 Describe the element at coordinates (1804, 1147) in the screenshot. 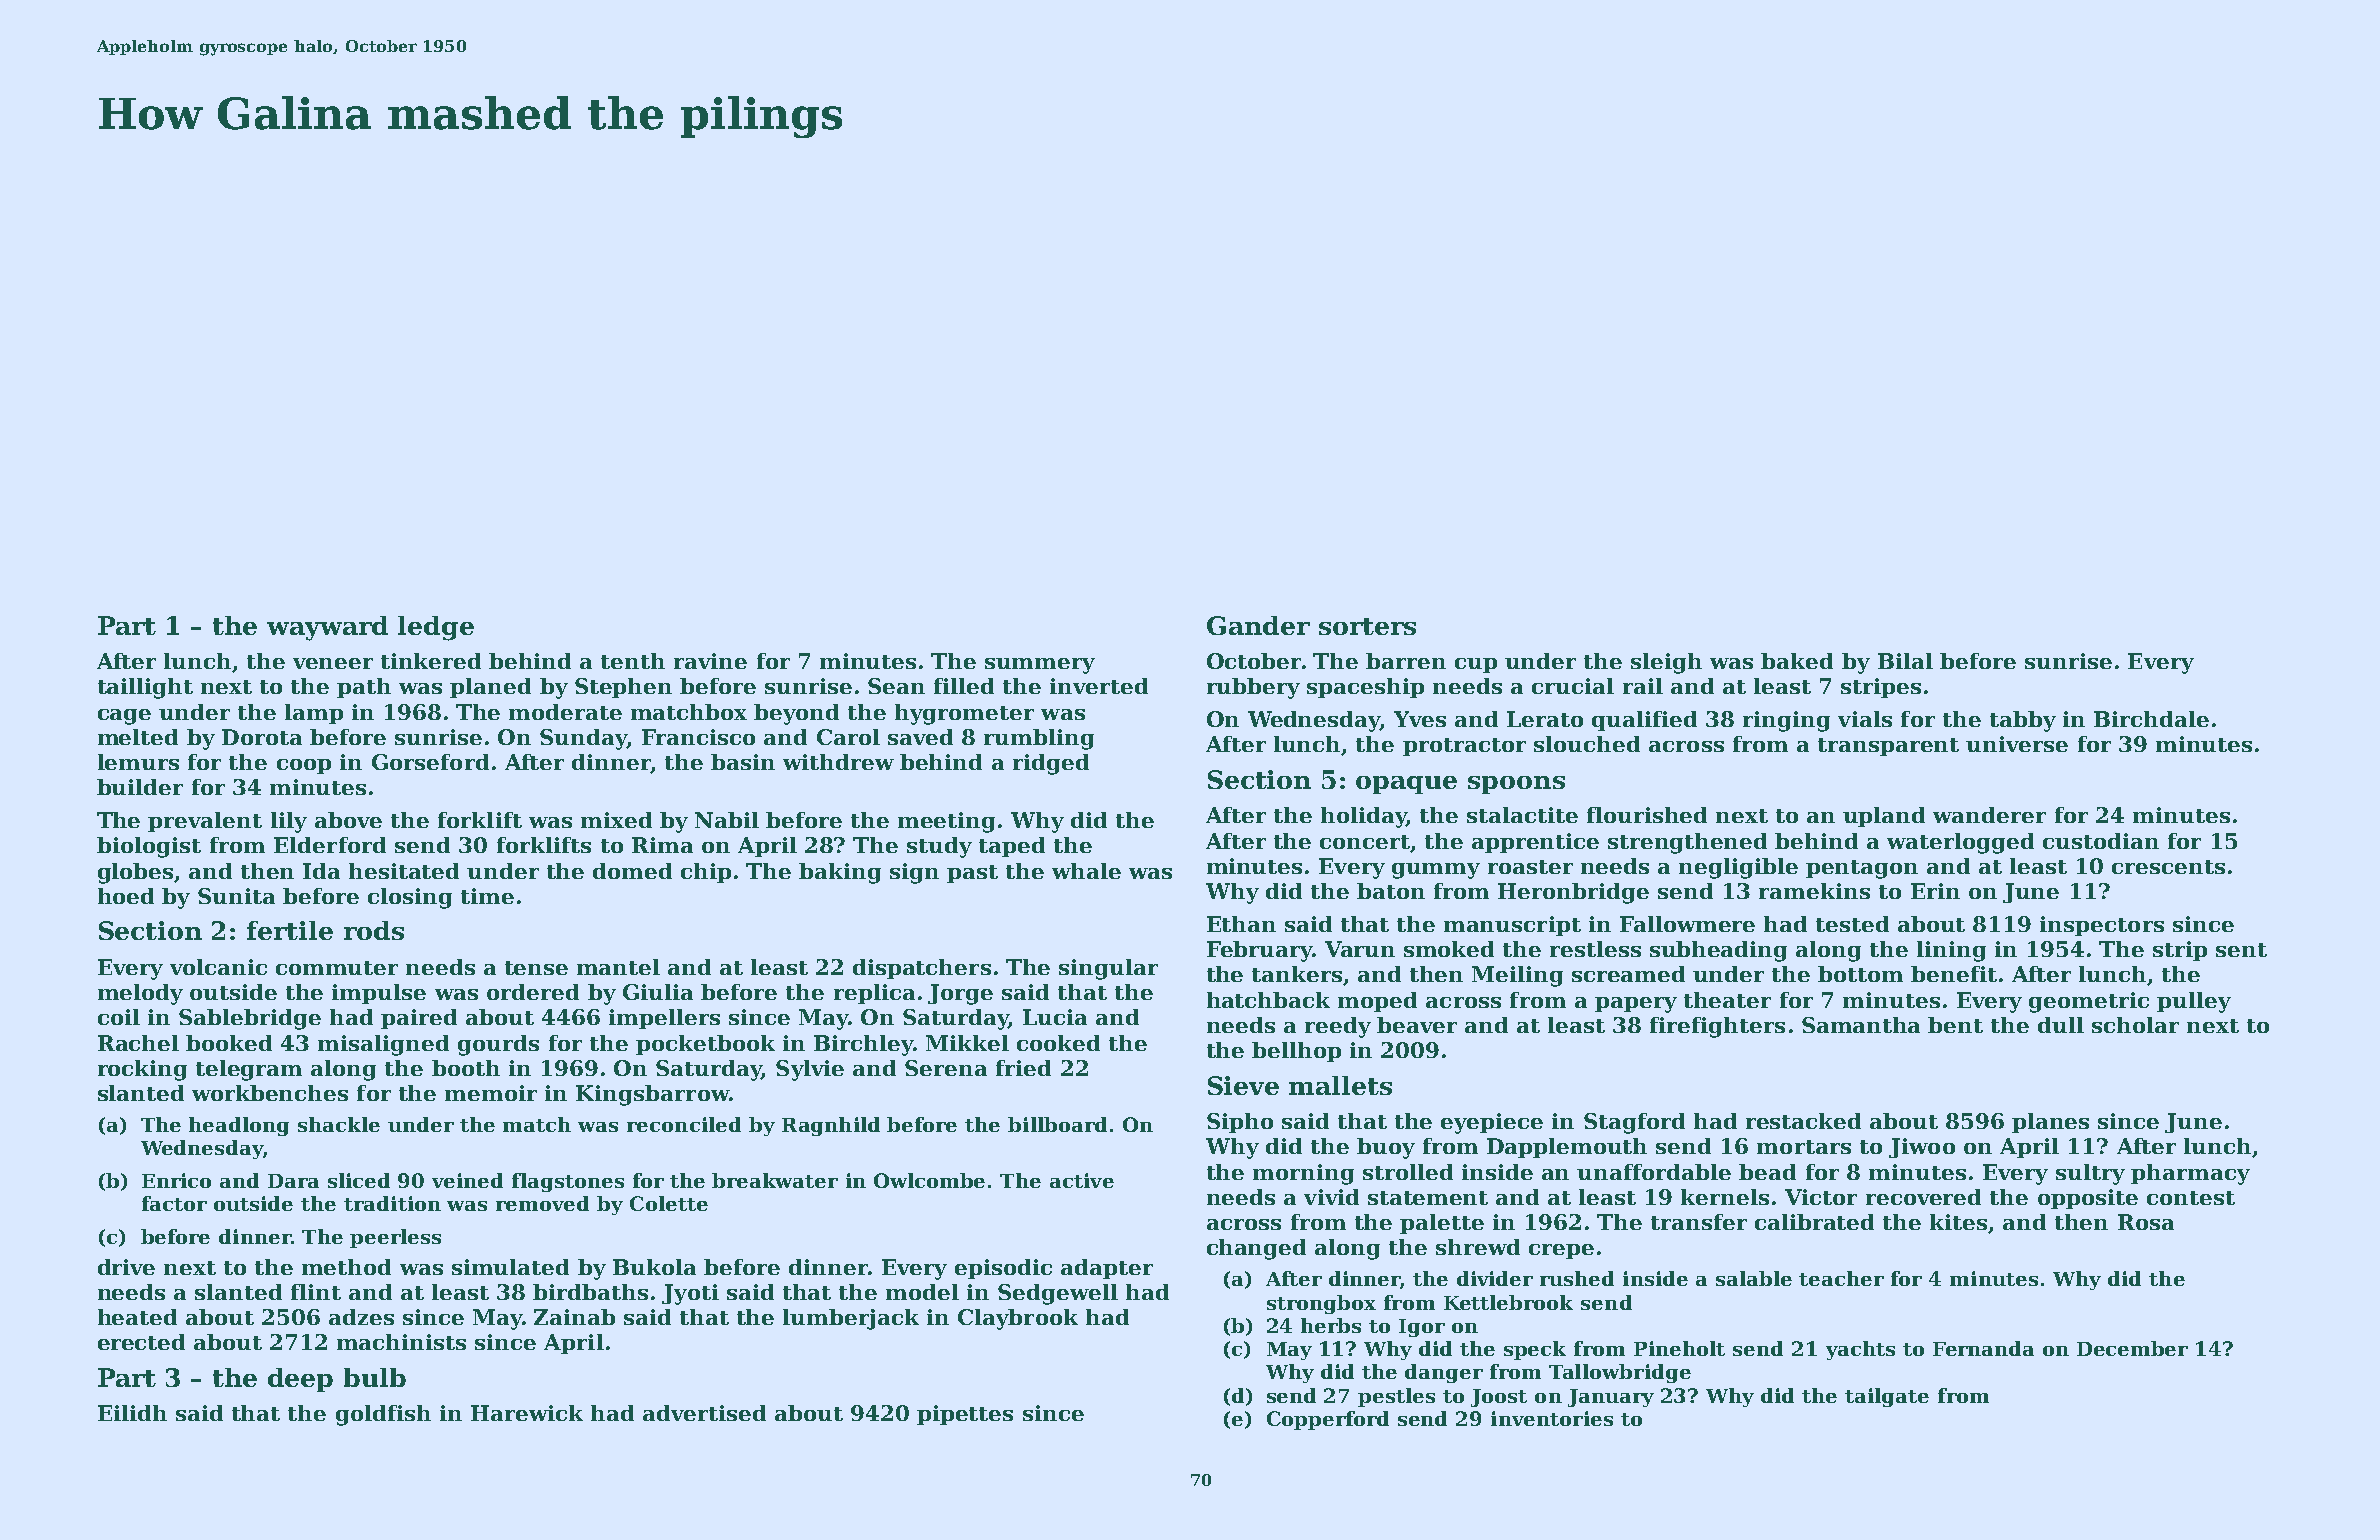

I see `mortars` at that location.
